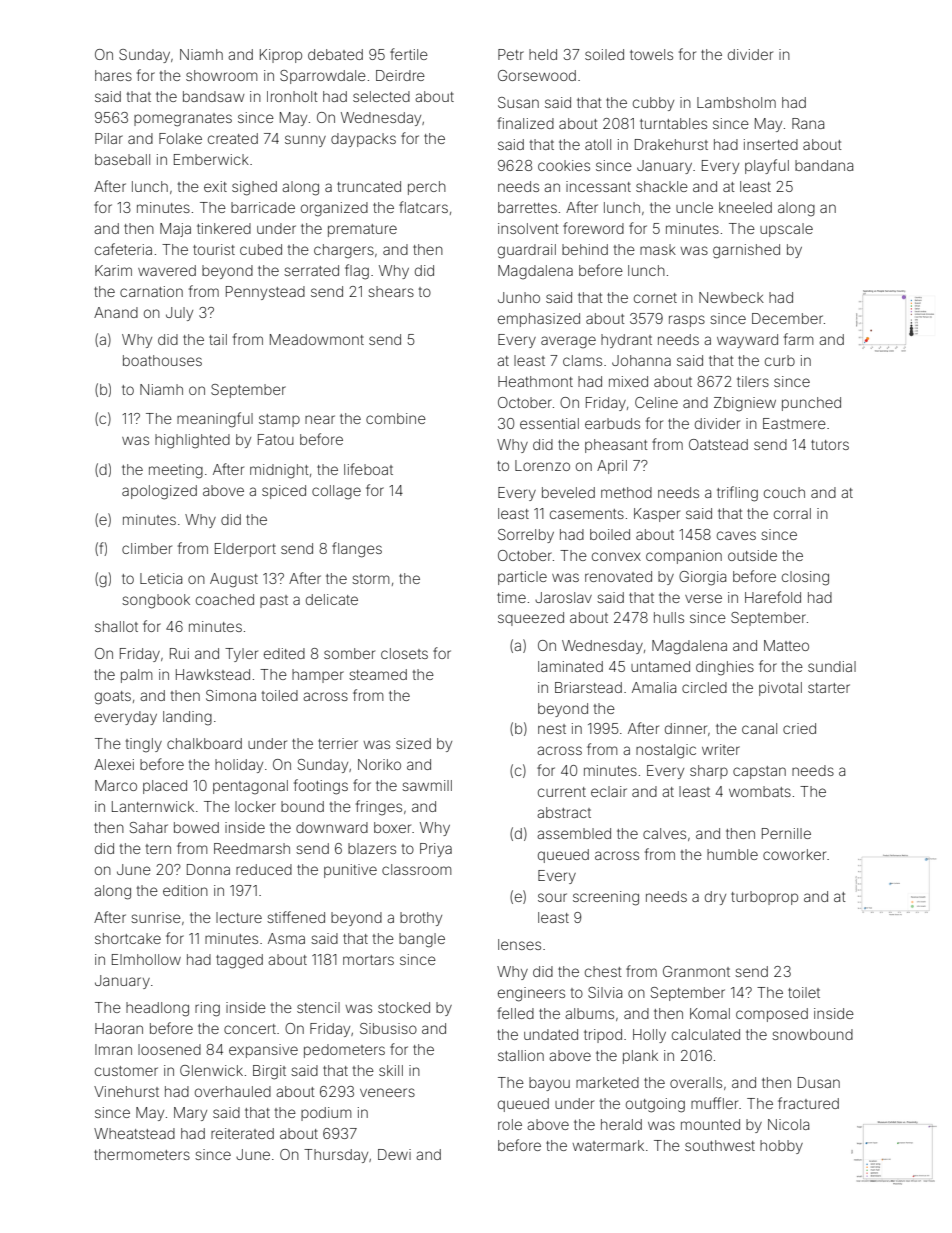 The height and width of the page is (1233, 952). What do you see at coordinates (736, 102) in the page?
I see `Lambsholm` at bounding box center [736, 102].
